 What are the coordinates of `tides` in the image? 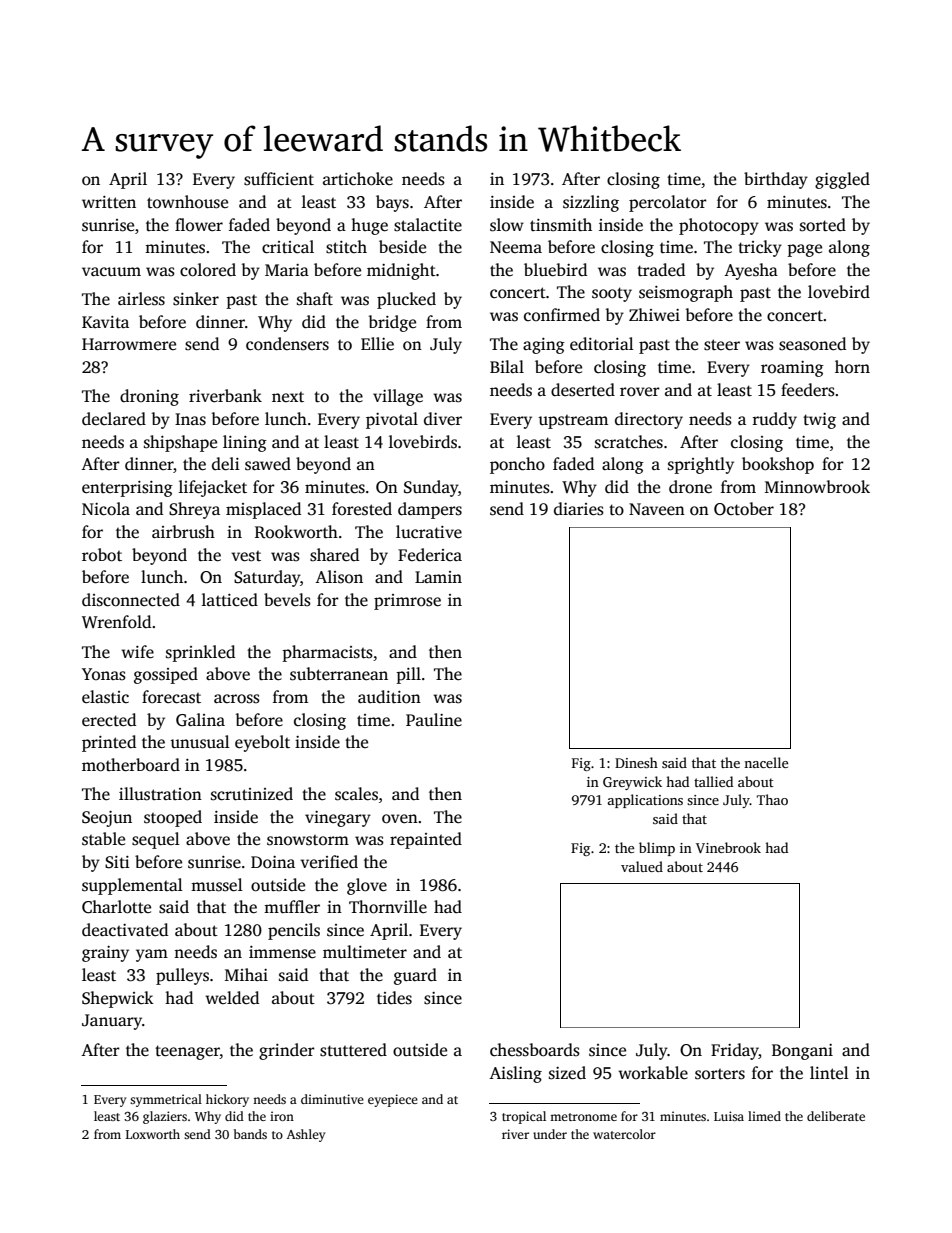 It's located at (394, 998).
